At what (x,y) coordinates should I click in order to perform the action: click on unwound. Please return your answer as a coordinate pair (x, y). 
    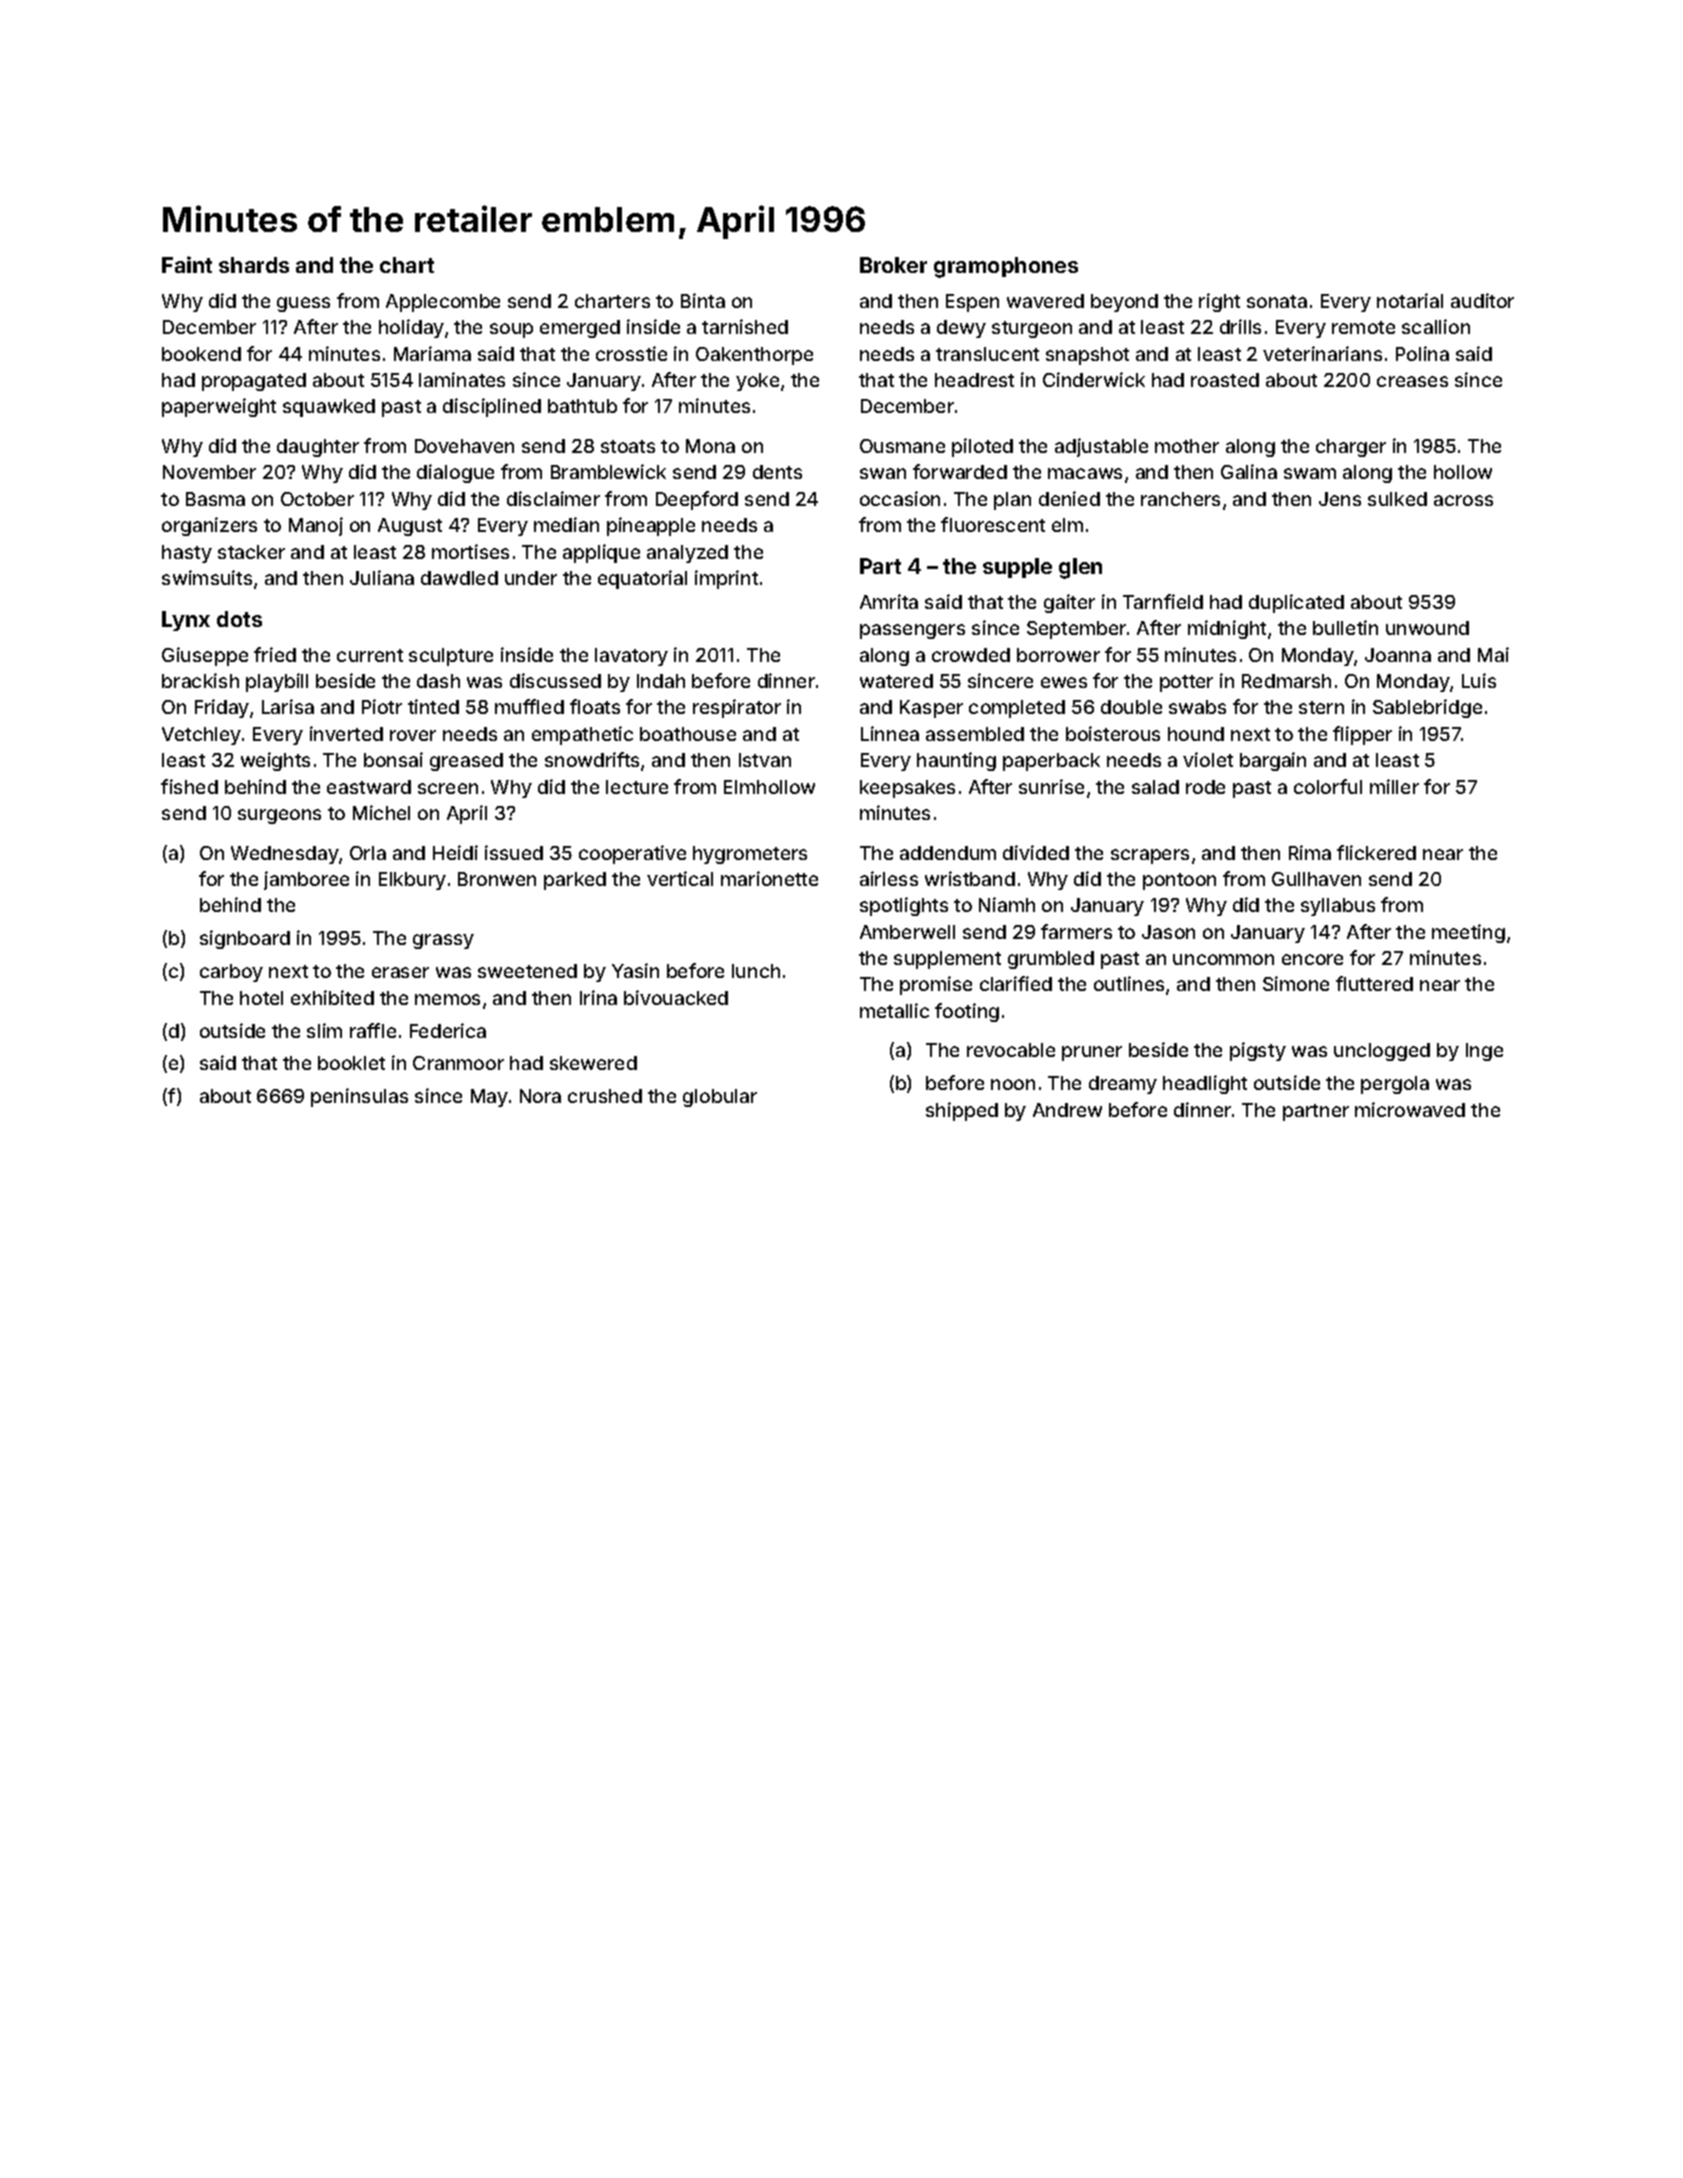
    Looking at the image, I should click on (1427, 628).
